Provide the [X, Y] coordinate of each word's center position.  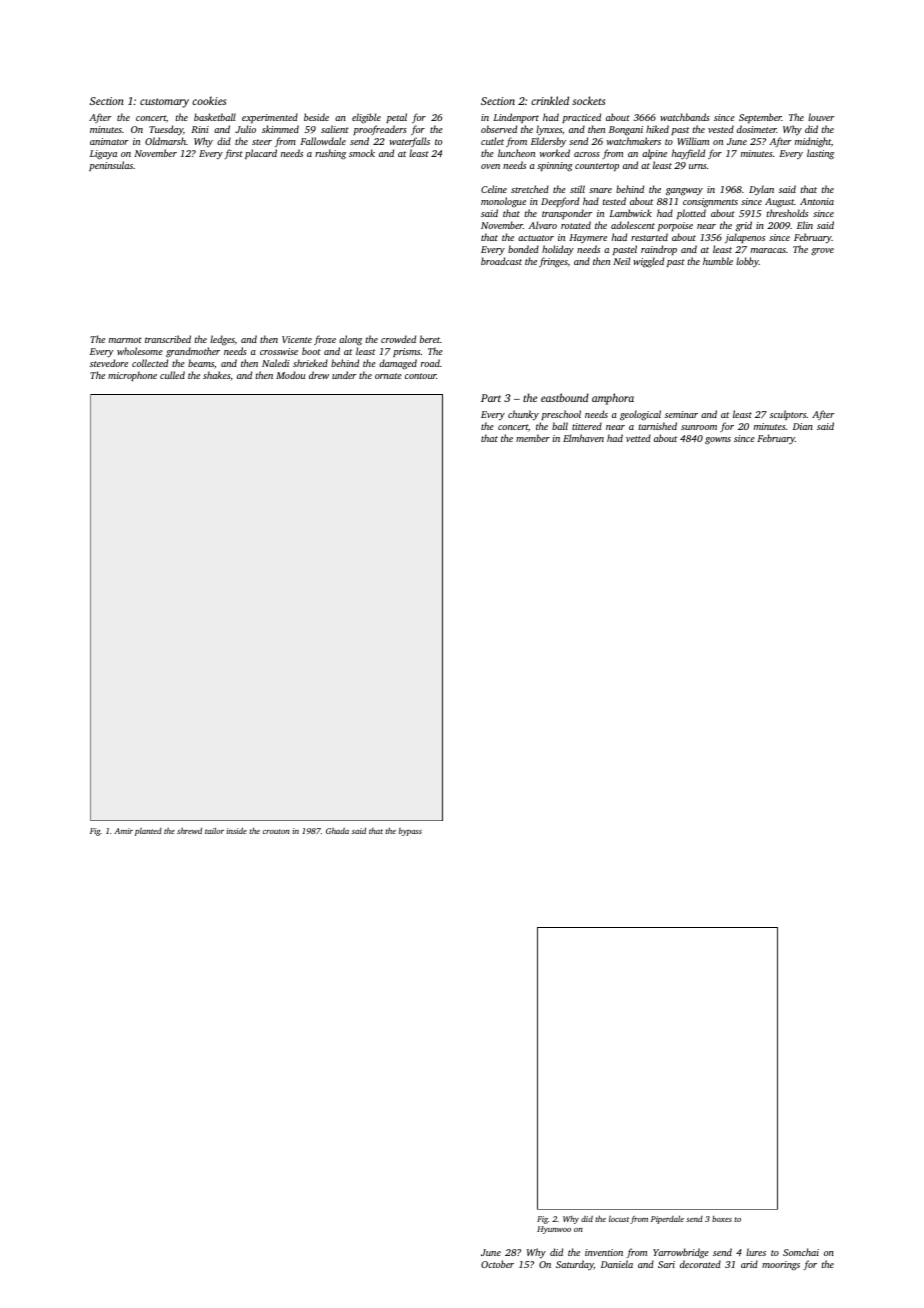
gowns [718, 441]
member [533, 438]
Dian [803, 426]
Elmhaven [583, 438]
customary [164, 103]
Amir [123, 831]
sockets [588, 100]
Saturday [575, 1265]
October [497, 1264]
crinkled [550, 100]
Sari [666, 1264]
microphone [132, 376]
